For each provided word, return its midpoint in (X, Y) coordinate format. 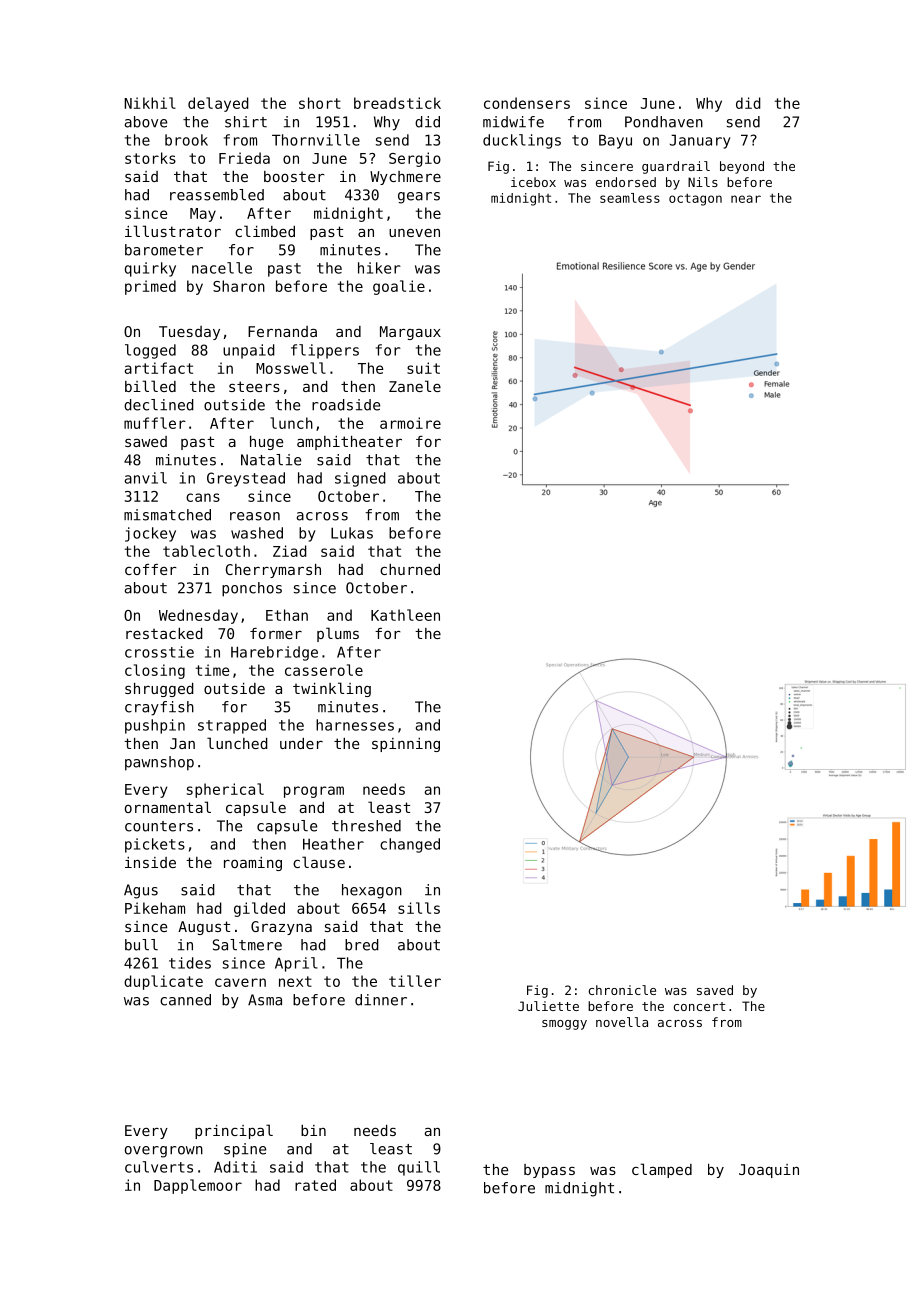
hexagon (372, 891)
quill (419, 1168)
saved (715, 990)
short (320, 103)
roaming (253, 864)
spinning (406, 745)
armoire (410, 423)
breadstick (397, 103)
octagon (695, 200)
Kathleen (405, 615)
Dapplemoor (198, 1186)
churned (410, 569)
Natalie (271, 460)
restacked (164, 633)
